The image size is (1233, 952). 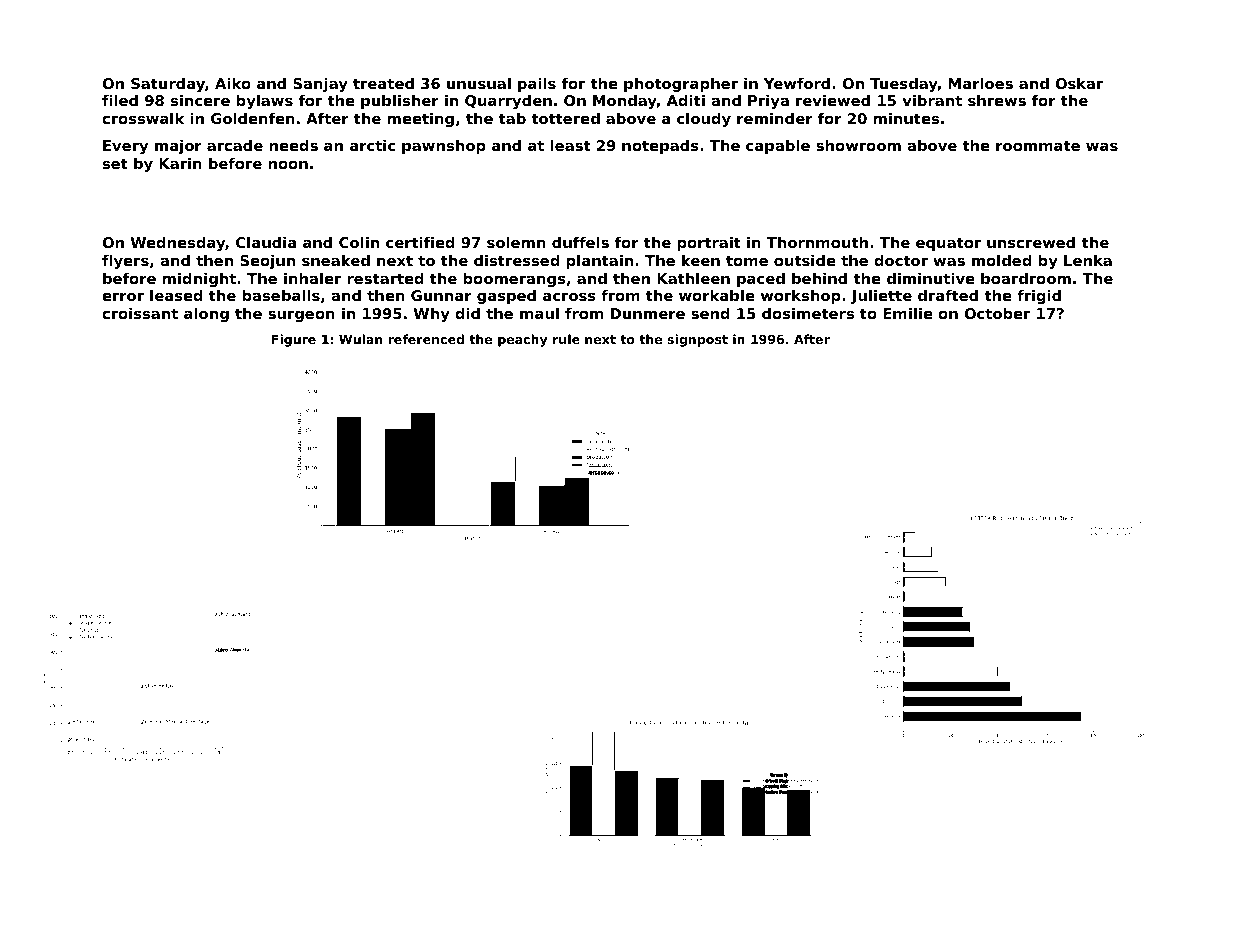 What do you see at coordinates (294, 340) in the screenshot?
I see `Figure` at bounding box center [294, 340].
